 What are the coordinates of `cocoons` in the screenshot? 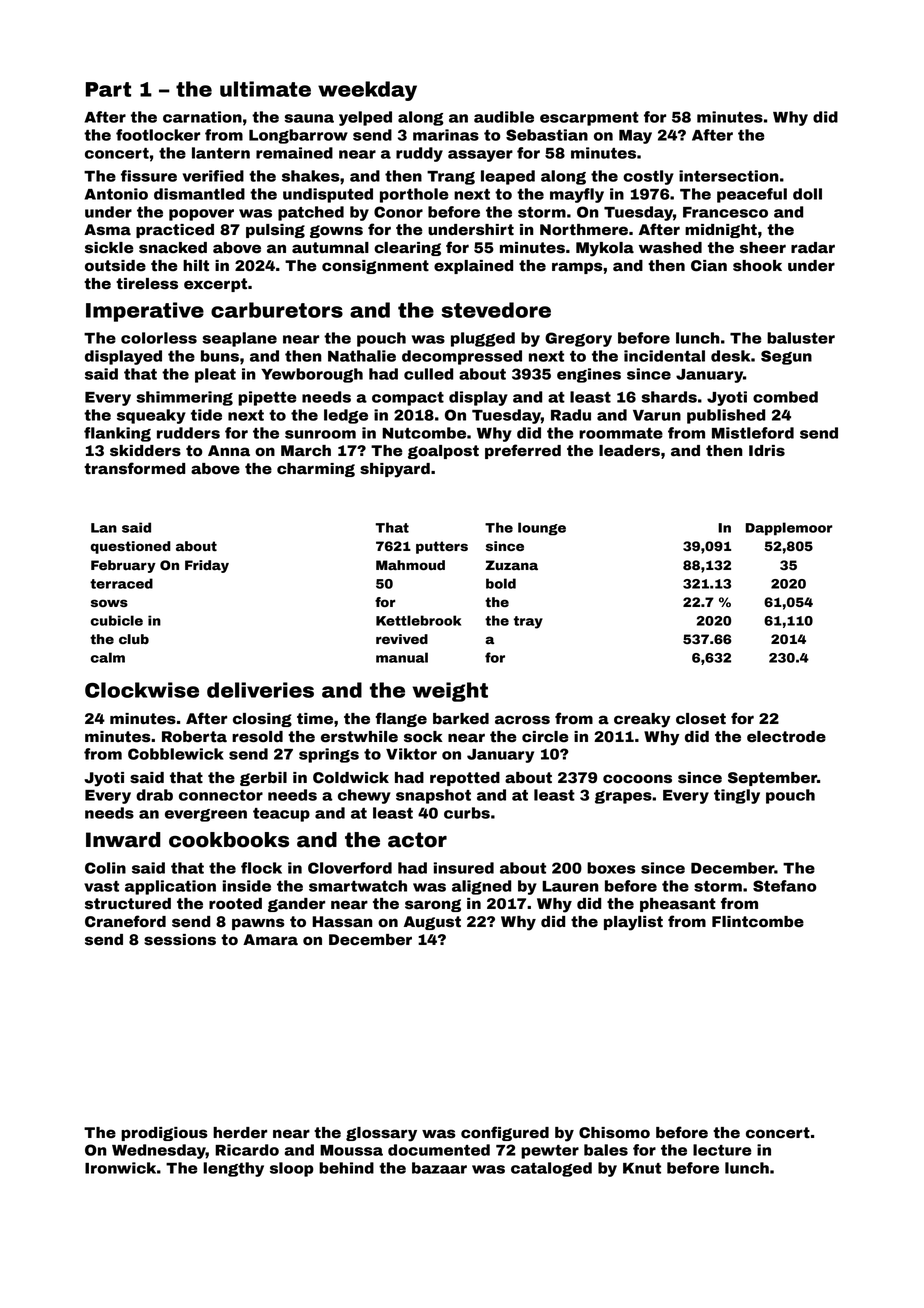 It's located at (637, 779).
